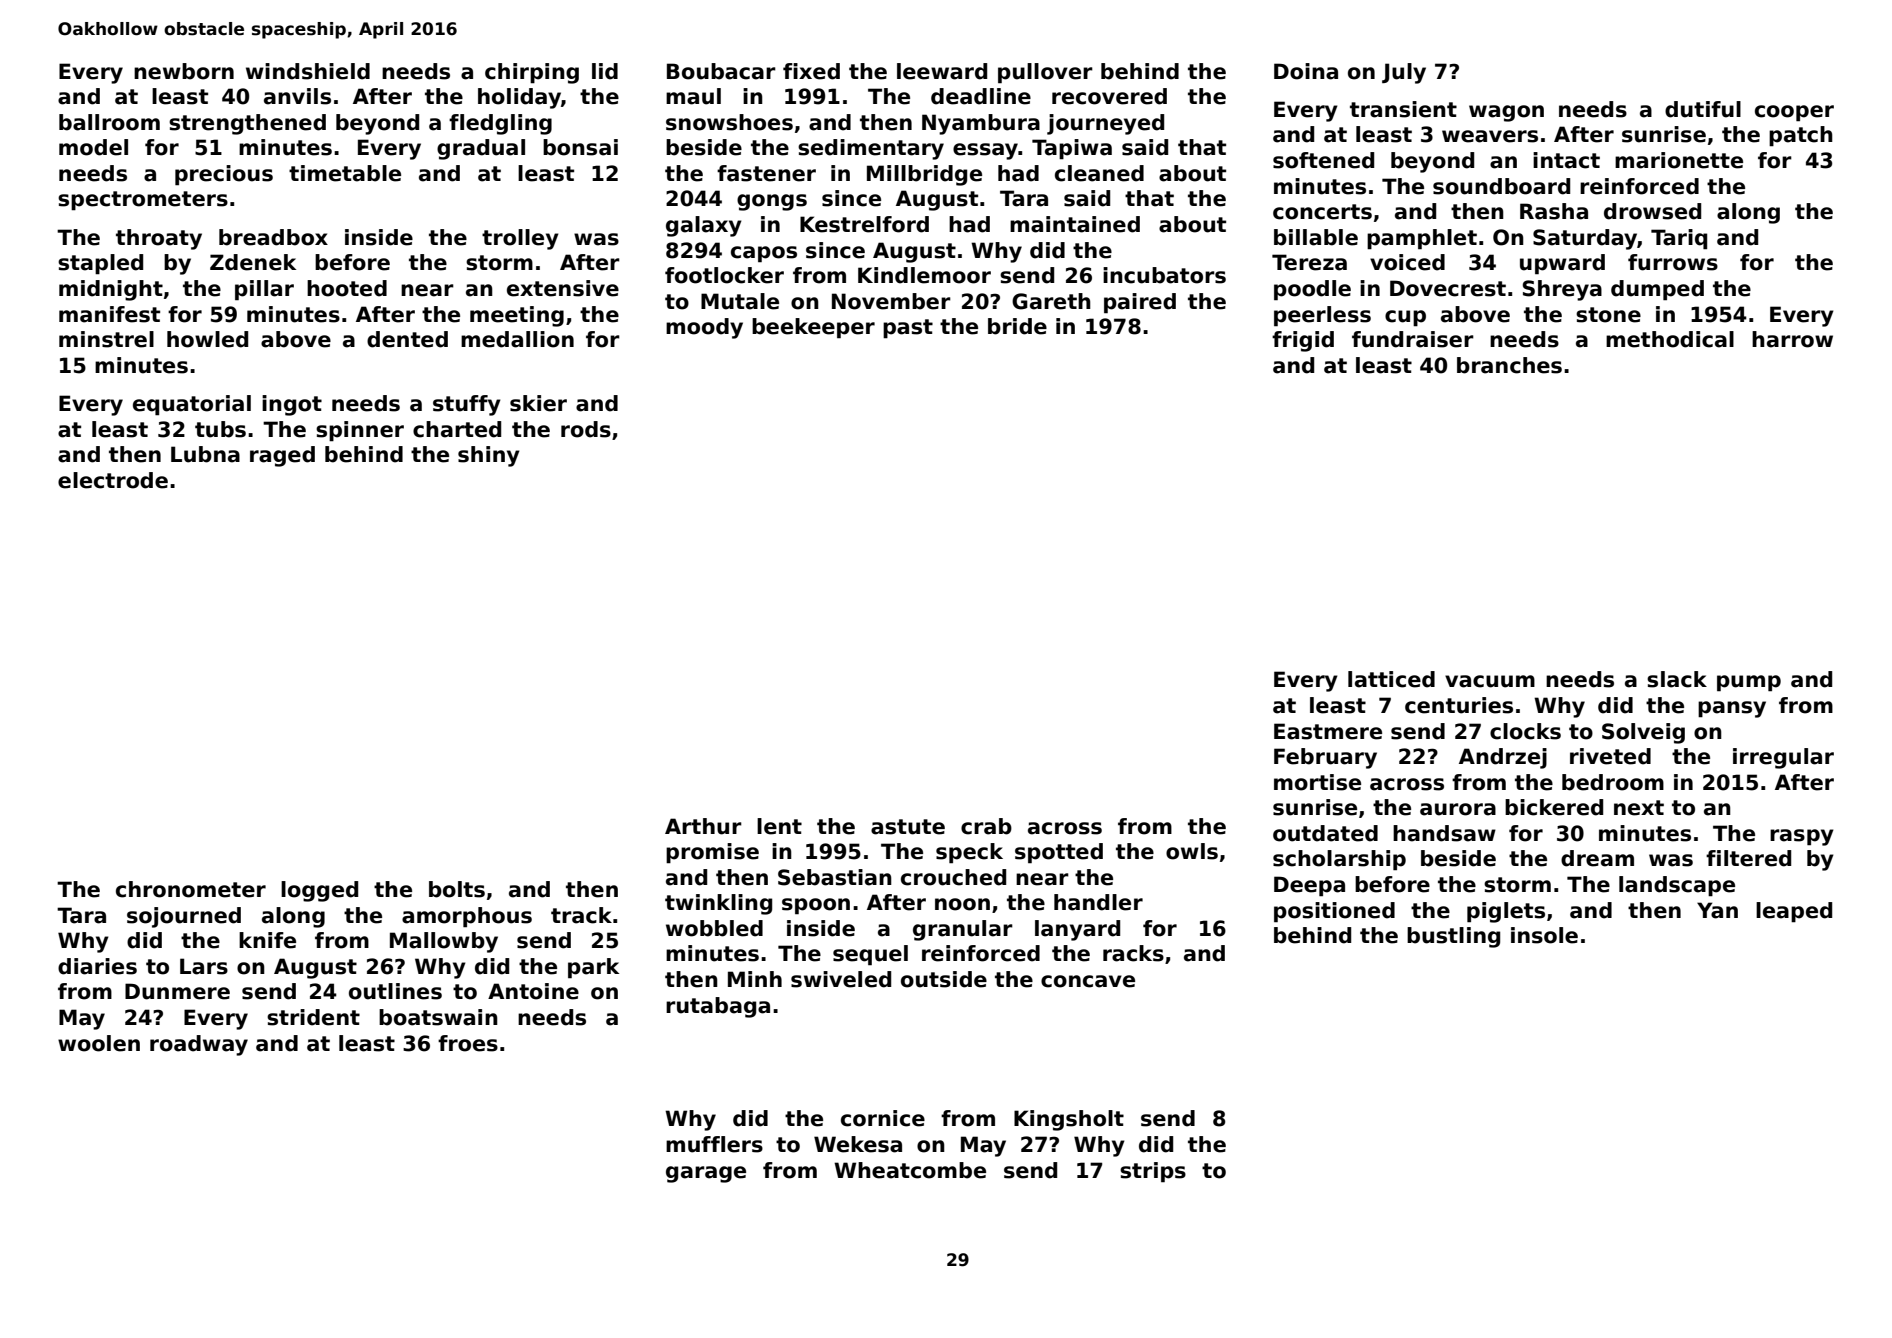  I want to click on Arthur, so click(703, 826).
